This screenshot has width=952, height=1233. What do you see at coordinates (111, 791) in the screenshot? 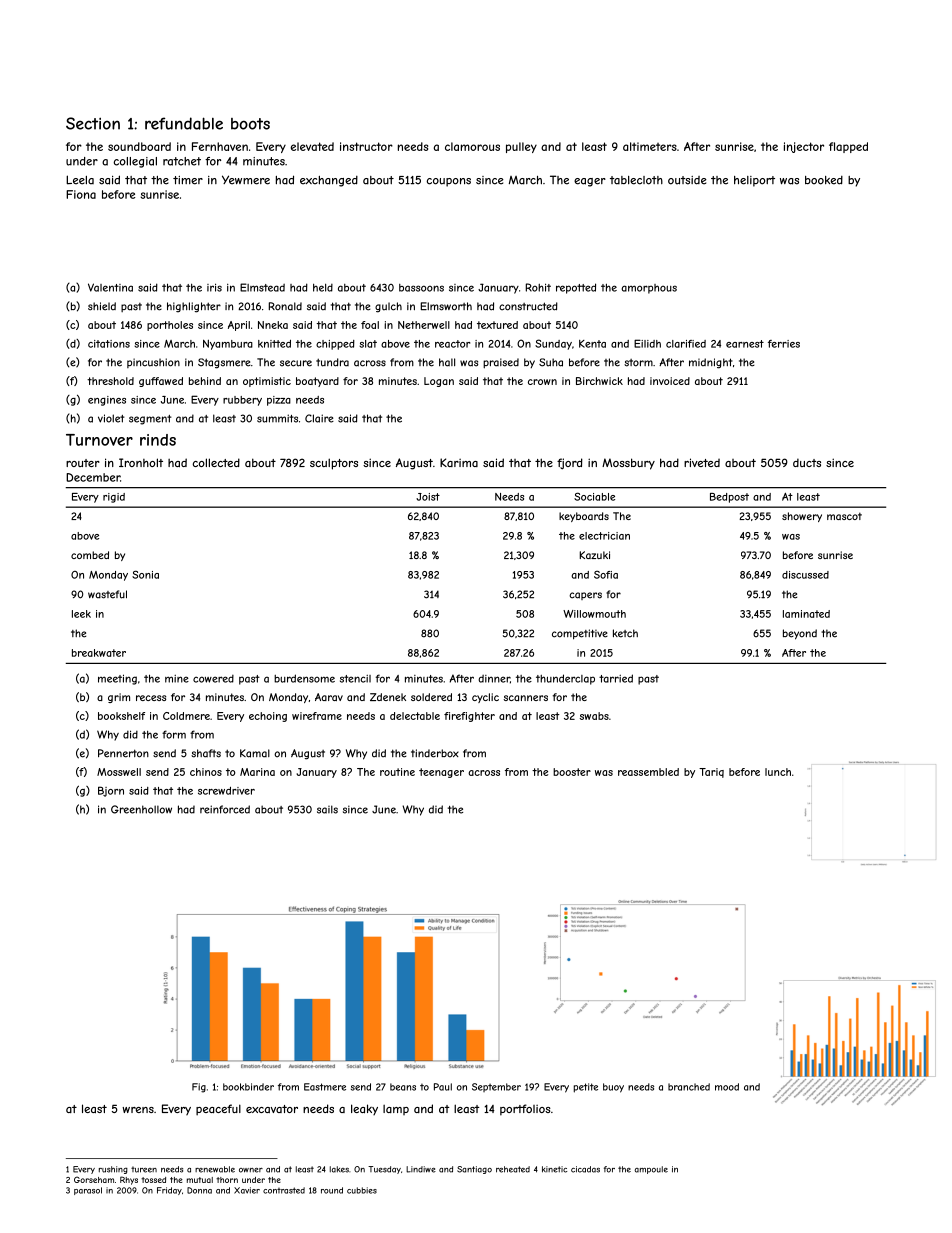
I see `Bjorn` at bounding box center [111, 791].
